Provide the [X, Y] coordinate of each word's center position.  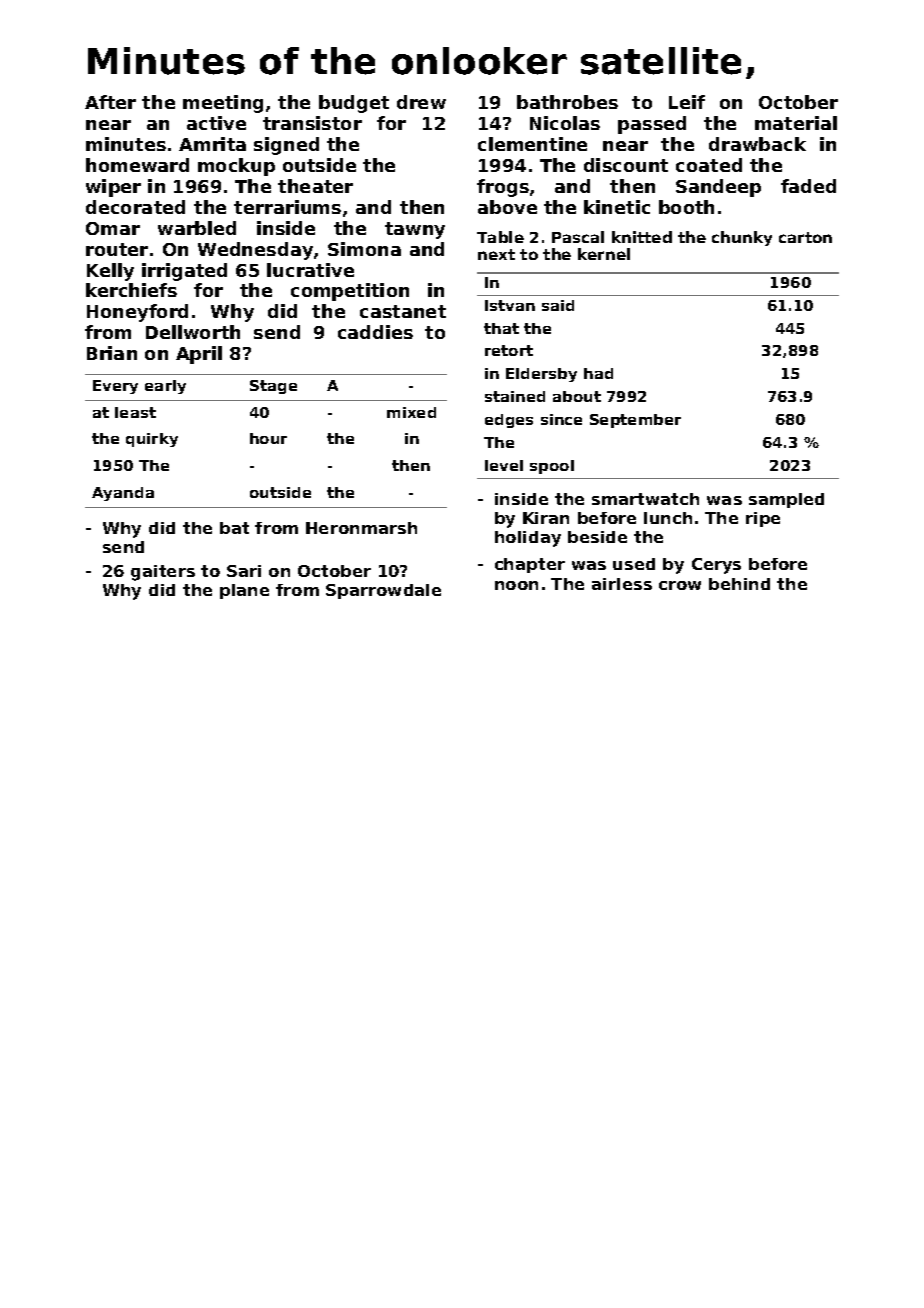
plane [244, 591]
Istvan [510, 305]
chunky [742, 238]
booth [686, 207]
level [504, 465]
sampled [786, 500]
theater [315, 186]
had [598, 373]
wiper [113, 188]
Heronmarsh [361, 528]
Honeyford [137, 313]
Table [500, 237]
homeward [137, 165]
